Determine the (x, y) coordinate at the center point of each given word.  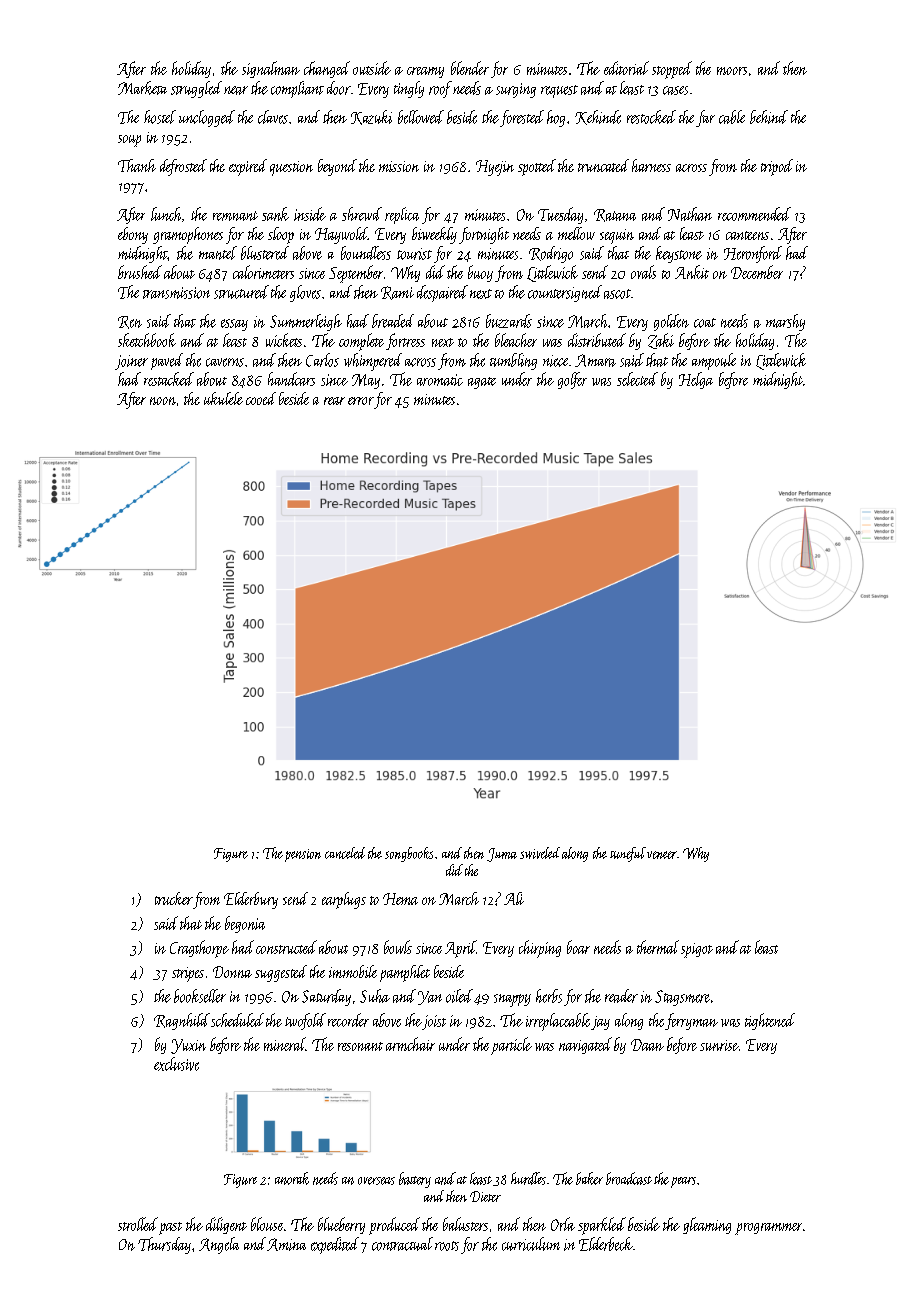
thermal (658, 947)
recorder (348, 1020)
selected (637, 379)
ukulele (223, 398)
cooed (261, 398)
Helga (696, 380)
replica (402, 215)
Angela (219, 1245)
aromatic (440, 380)
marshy (785, 322)
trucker (174, 898)
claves (273, 117)
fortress (405, 341)
